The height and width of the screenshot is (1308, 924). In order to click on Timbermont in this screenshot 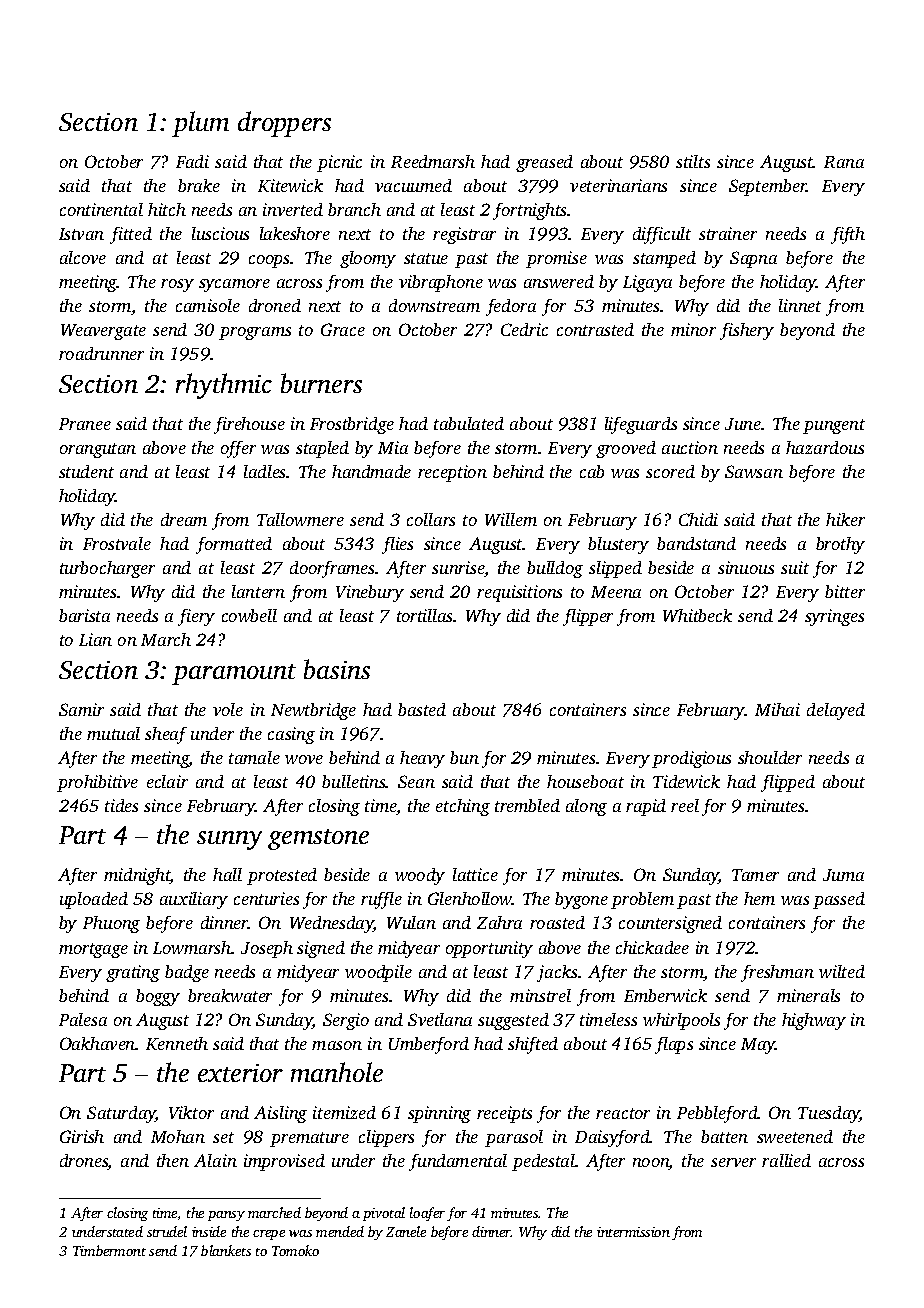, I will do `click(109, 1250)`.
